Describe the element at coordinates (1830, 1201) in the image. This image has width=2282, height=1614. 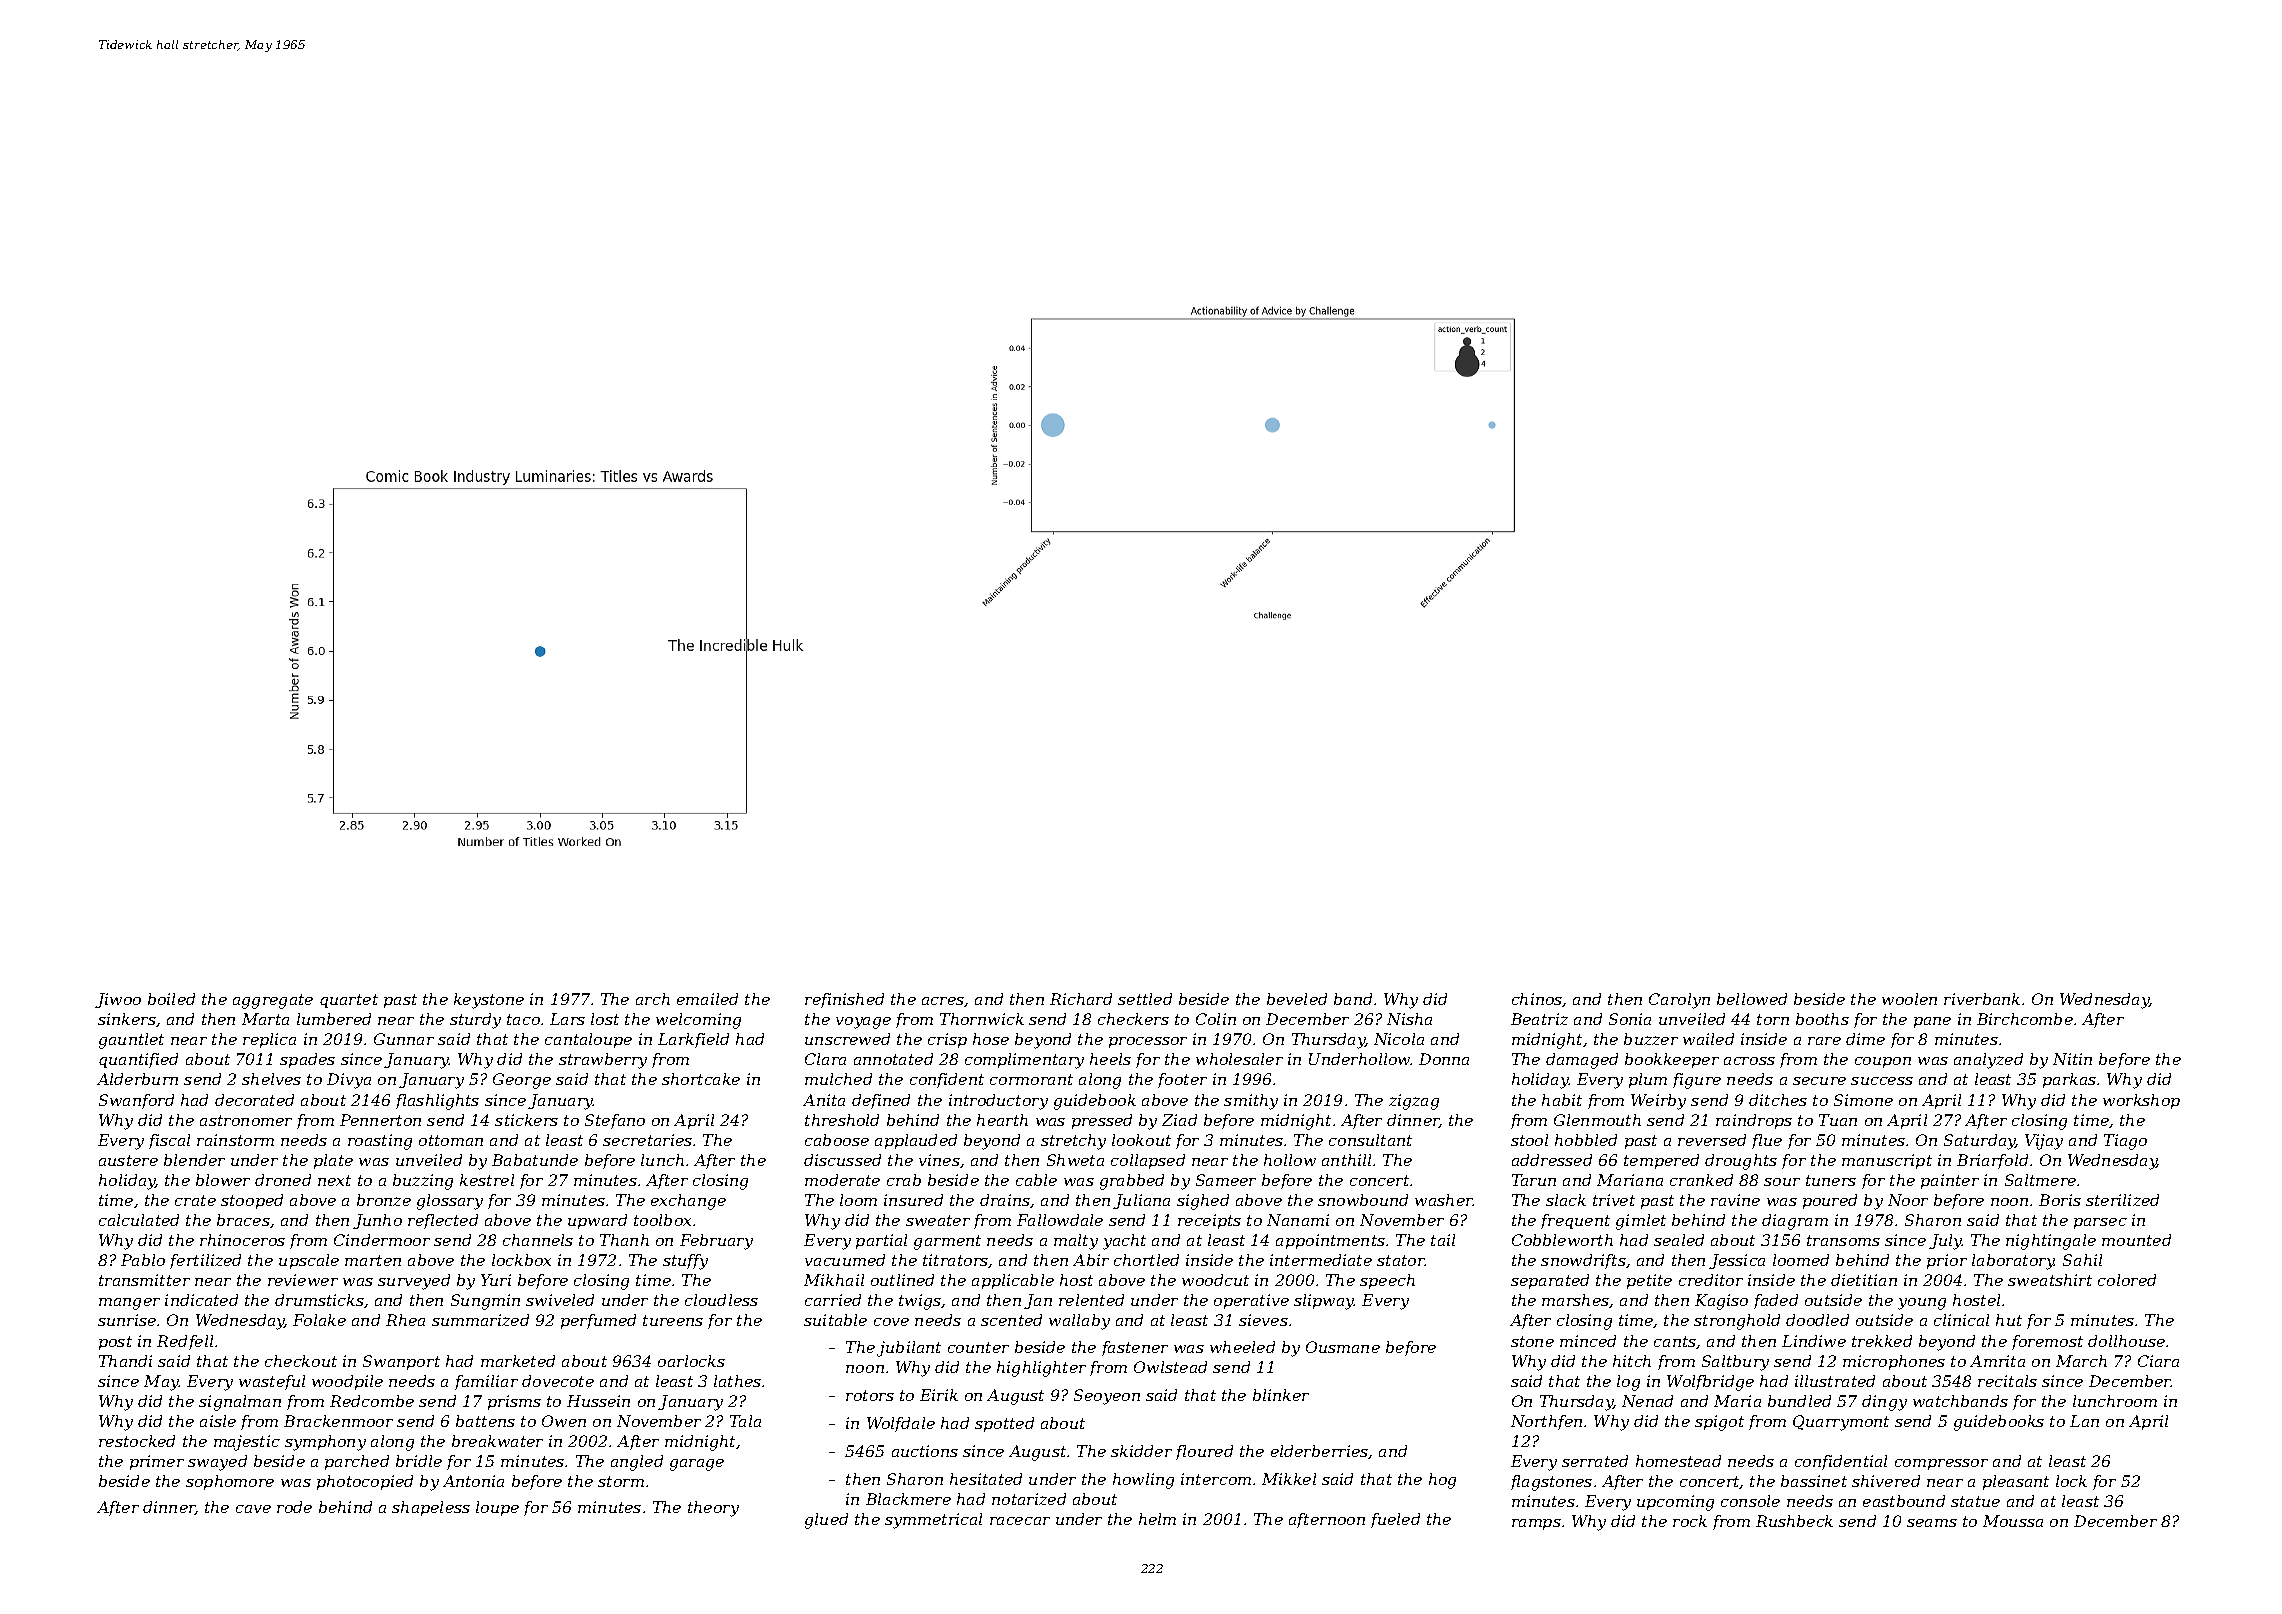
I see `poured` at that location.
